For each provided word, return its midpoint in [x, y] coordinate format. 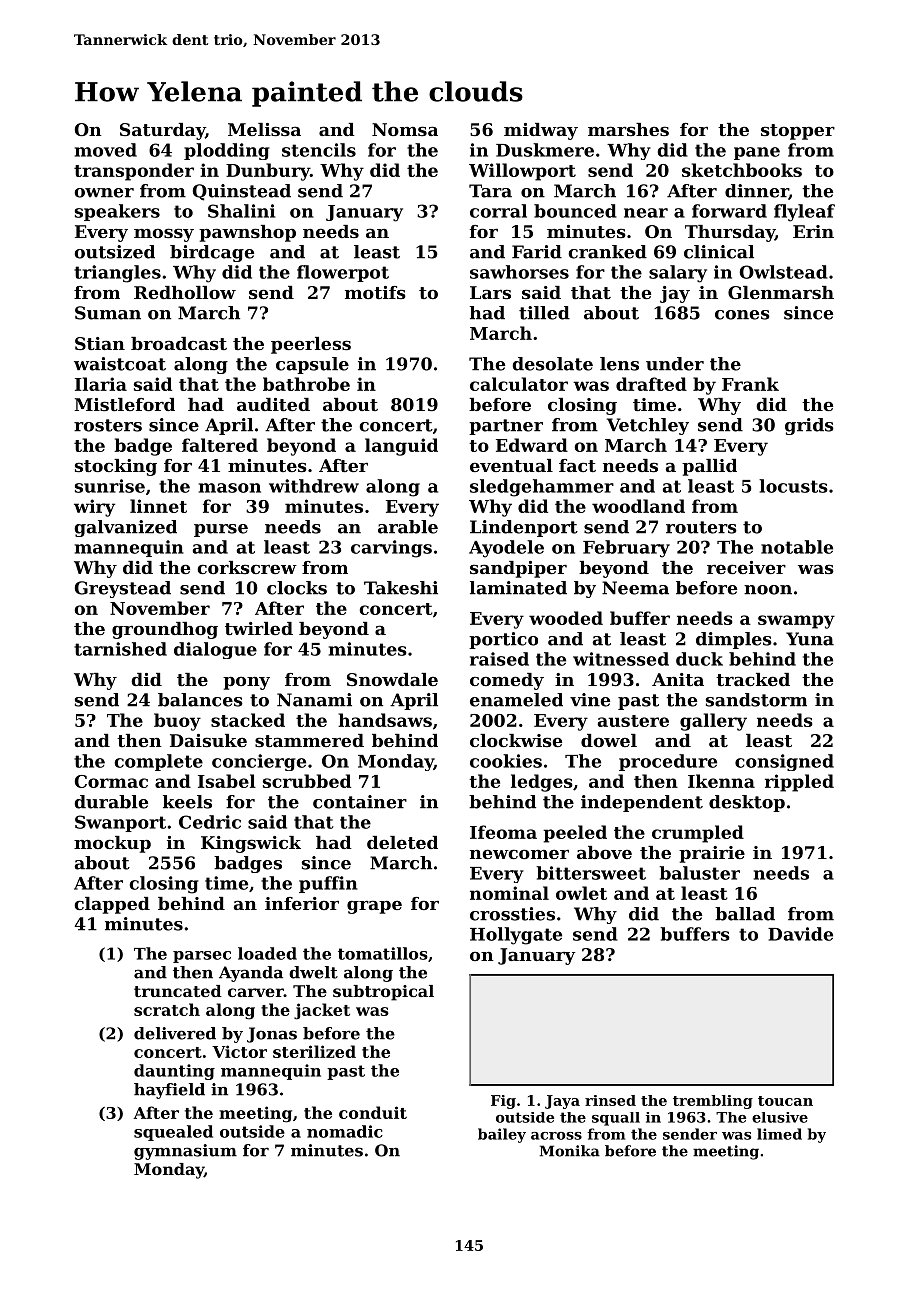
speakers [117, 212]
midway [541, 131]
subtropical [383, 993]
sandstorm [756, 700]
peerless [311, 345]
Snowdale [392, 679]
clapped [112, 905]
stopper [798, 132]
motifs [375, 292]
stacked [248, 720]
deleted [402, 842]
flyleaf [804, 213]
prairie [712, 854]
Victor [239, 1051]
